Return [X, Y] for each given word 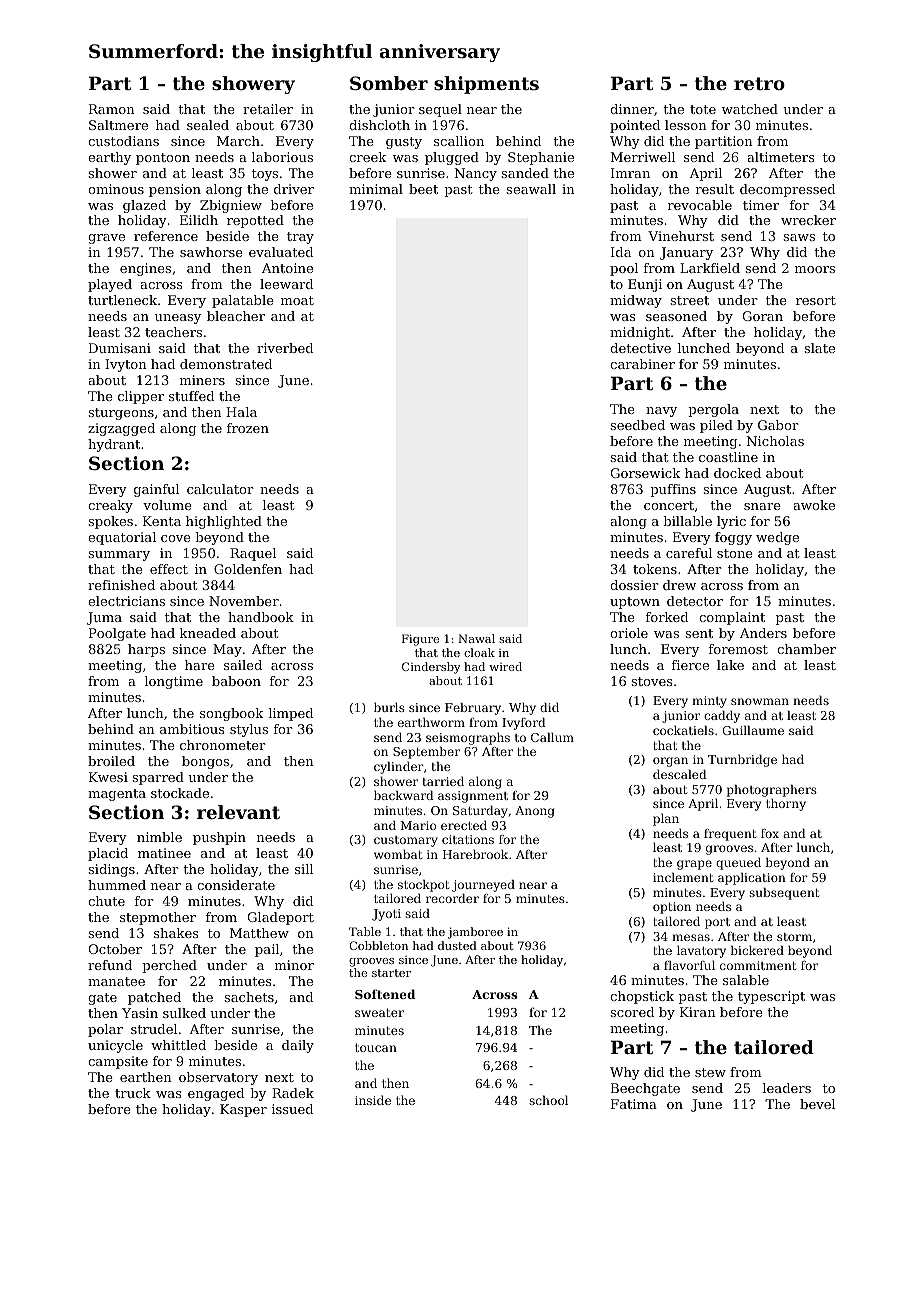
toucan [376, 1047]
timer [761, 205]
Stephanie [541, 158]
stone [734, 553]
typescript [771, 997]
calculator [220, 489]
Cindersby [431, 668]
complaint [732, 618]
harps [146, 650]
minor [294, 965]
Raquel [253, 554]
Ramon [112, 109]
